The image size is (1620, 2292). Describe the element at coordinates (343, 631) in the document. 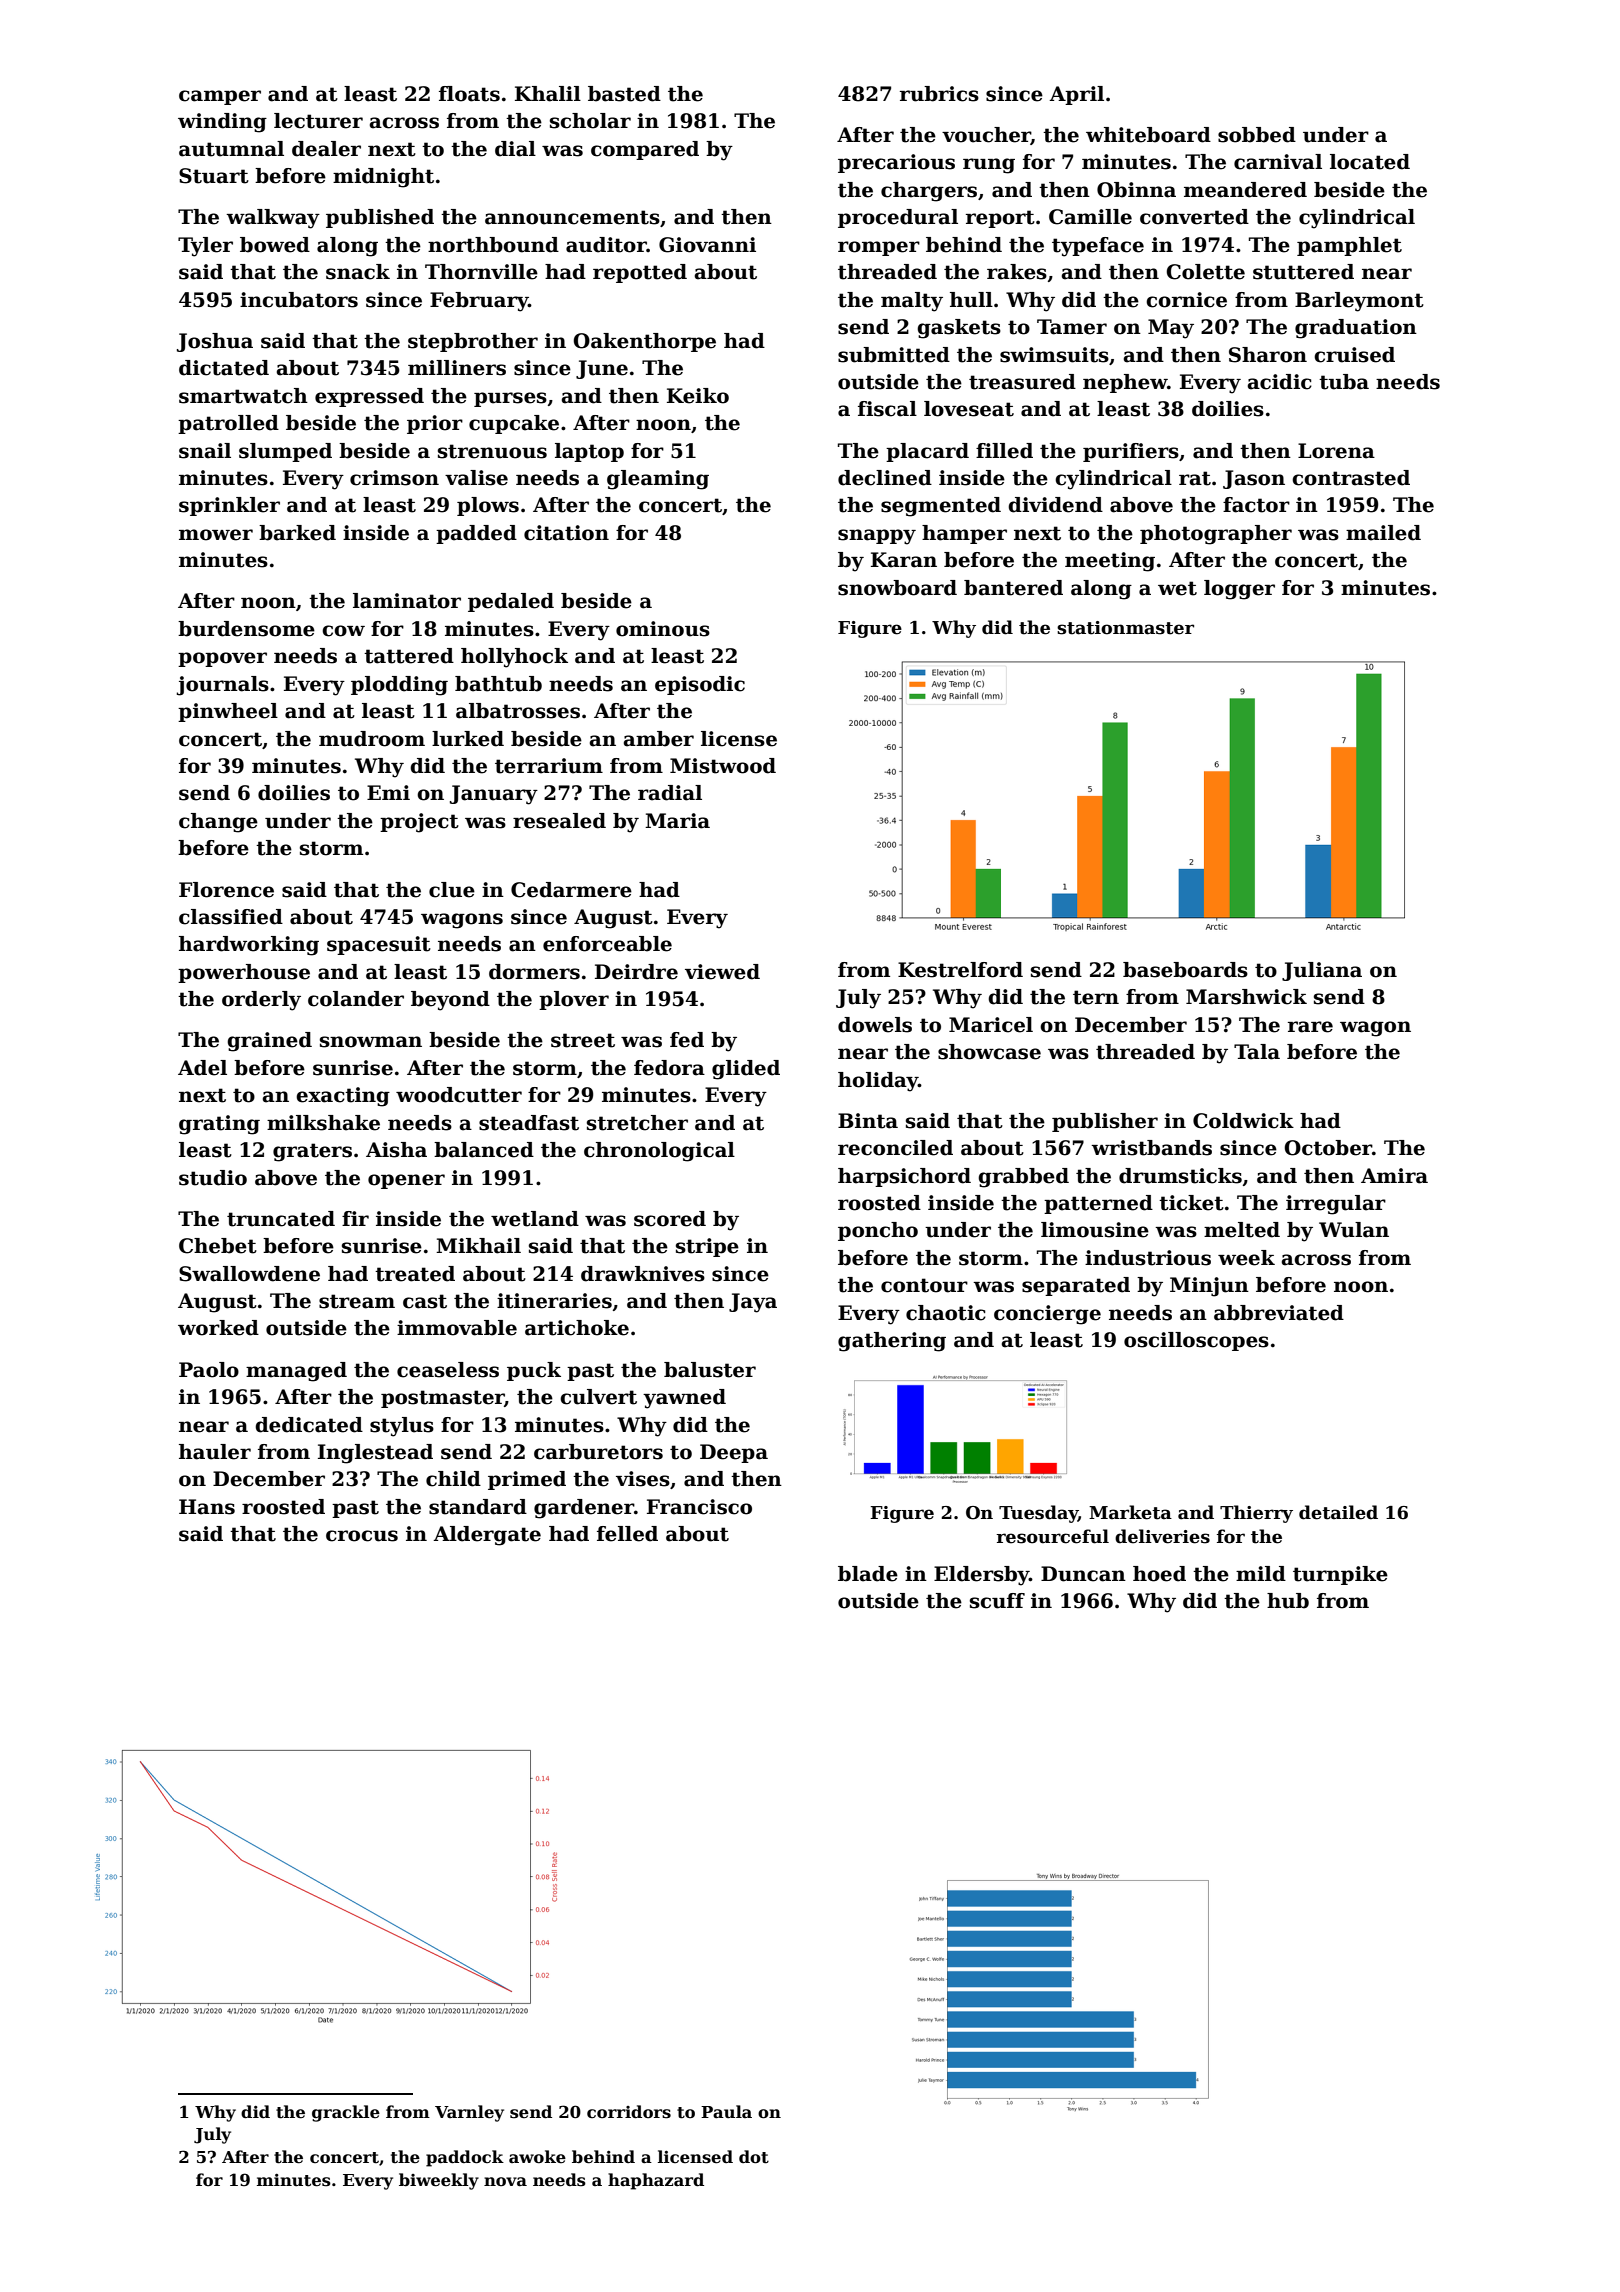

I see `cow` at that location.
